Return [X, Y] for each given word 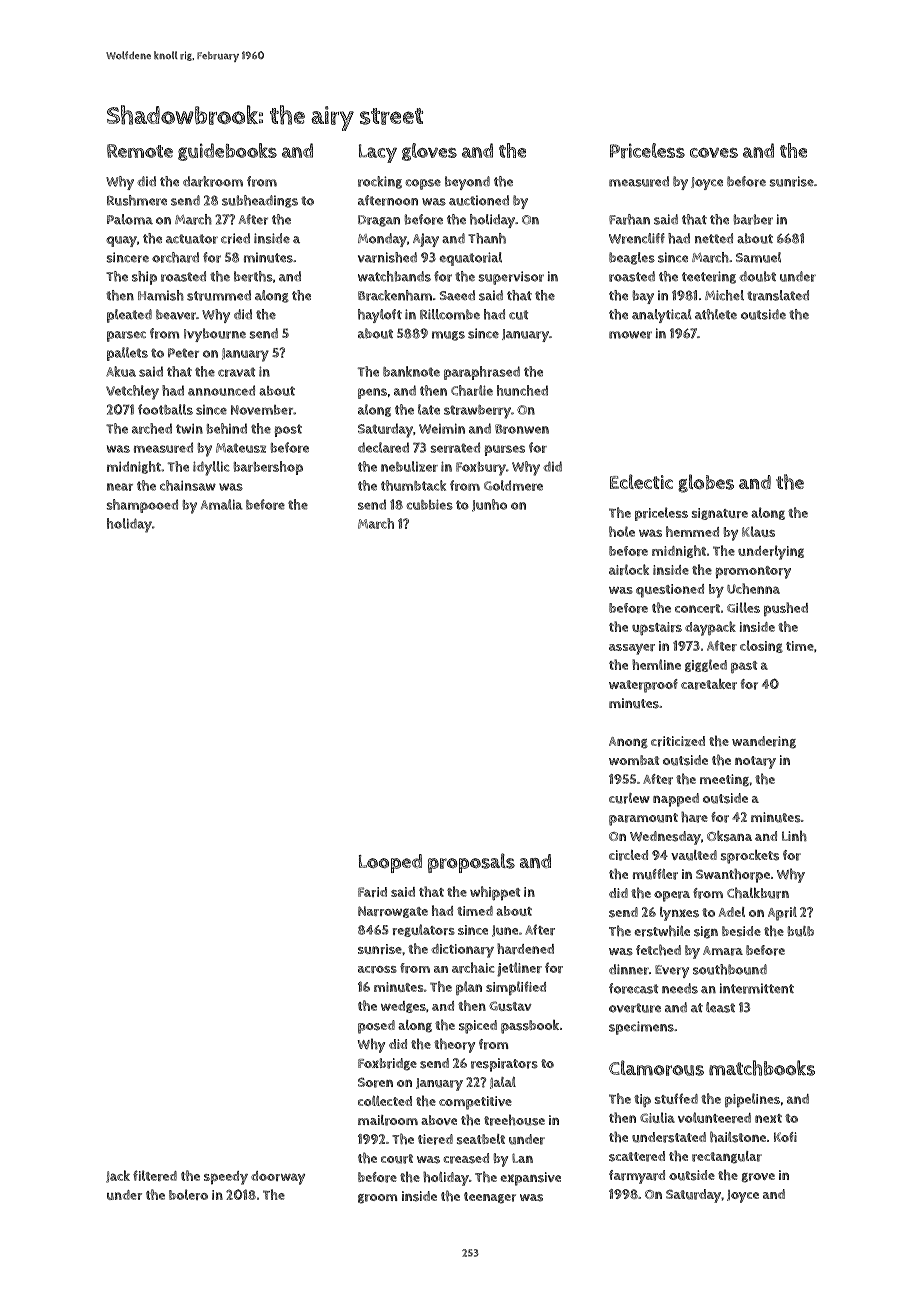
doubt [757, 276]
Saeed [457, 295]
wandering [764, 742]
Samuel [758, 257]
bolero [188, 1194]
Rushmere [137, 200]
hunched [522, 390]
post [288, 430]
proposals [471, 863]
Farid [372, 892]
